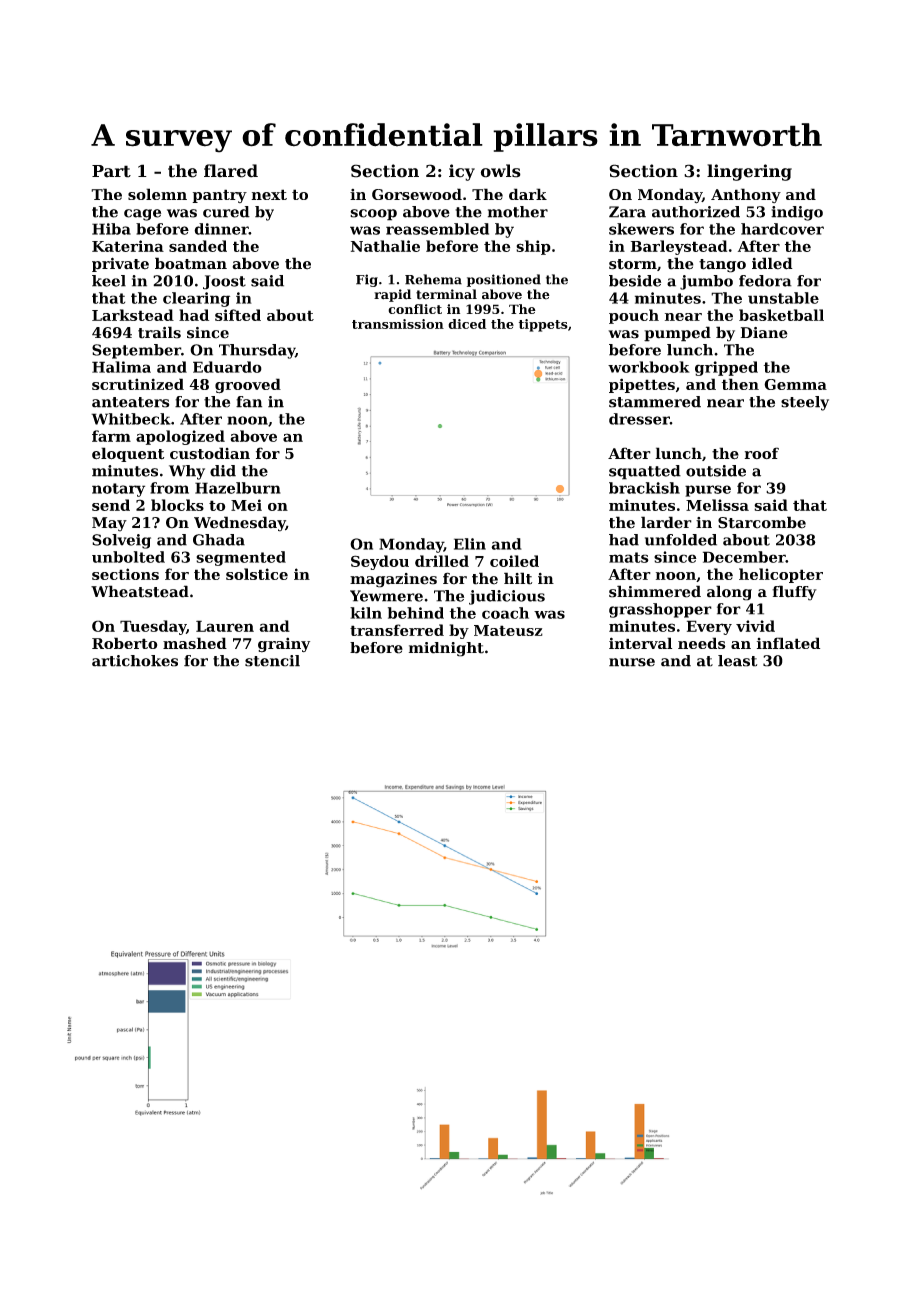  Describe the element at coordinates (225, 626) in the screenshot. I see `Lauren` at that location.
